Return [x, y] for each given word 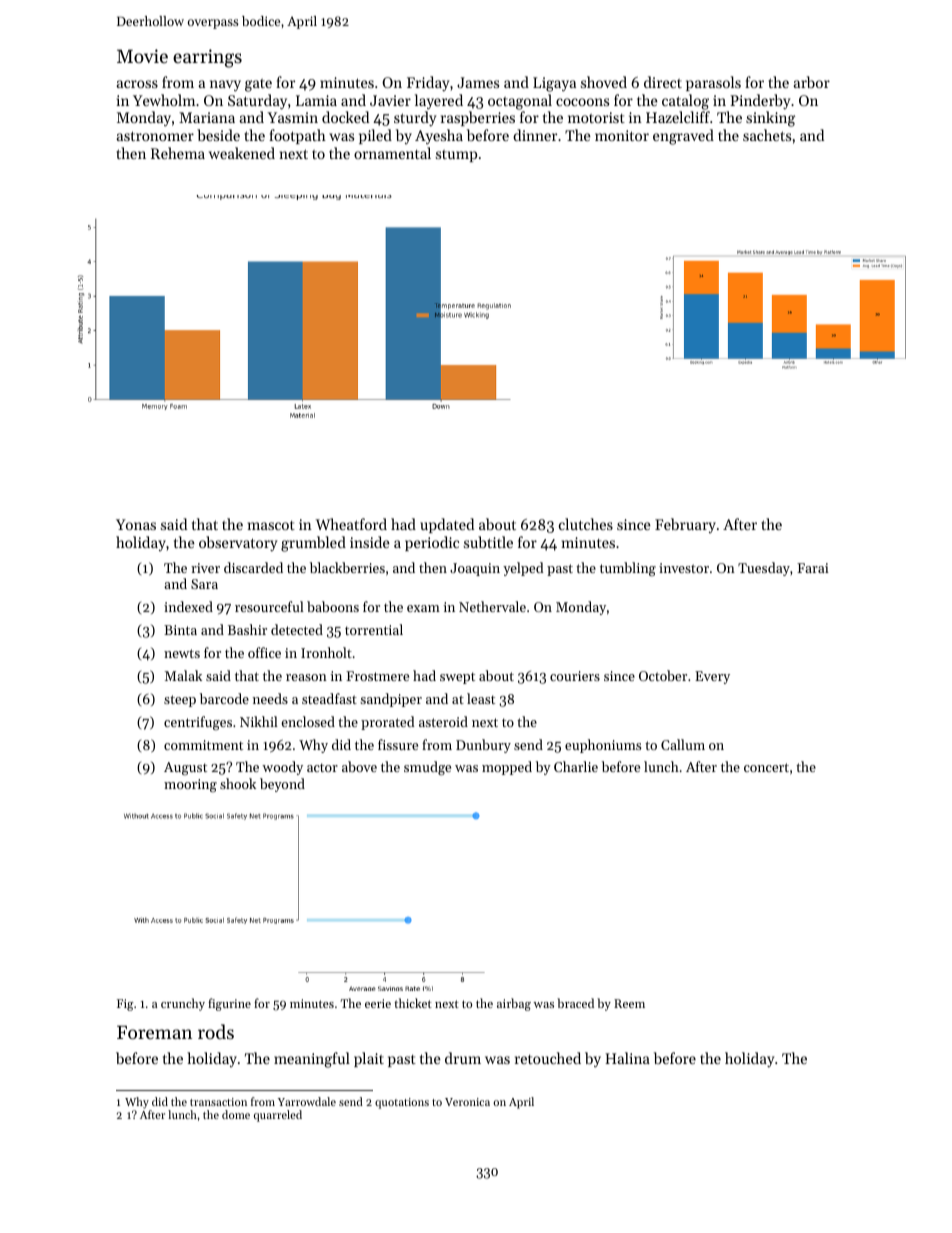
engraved [683, 137]
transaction [218, 1102]
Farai [813, 568]
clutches [586, 524]
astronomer [155, 136]
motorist [596, 117]
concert [766, 767]
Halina [627, 1058]
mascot [271, 525]
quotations [402, 1103]
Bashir [247, 629]
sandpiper [391, 700]
